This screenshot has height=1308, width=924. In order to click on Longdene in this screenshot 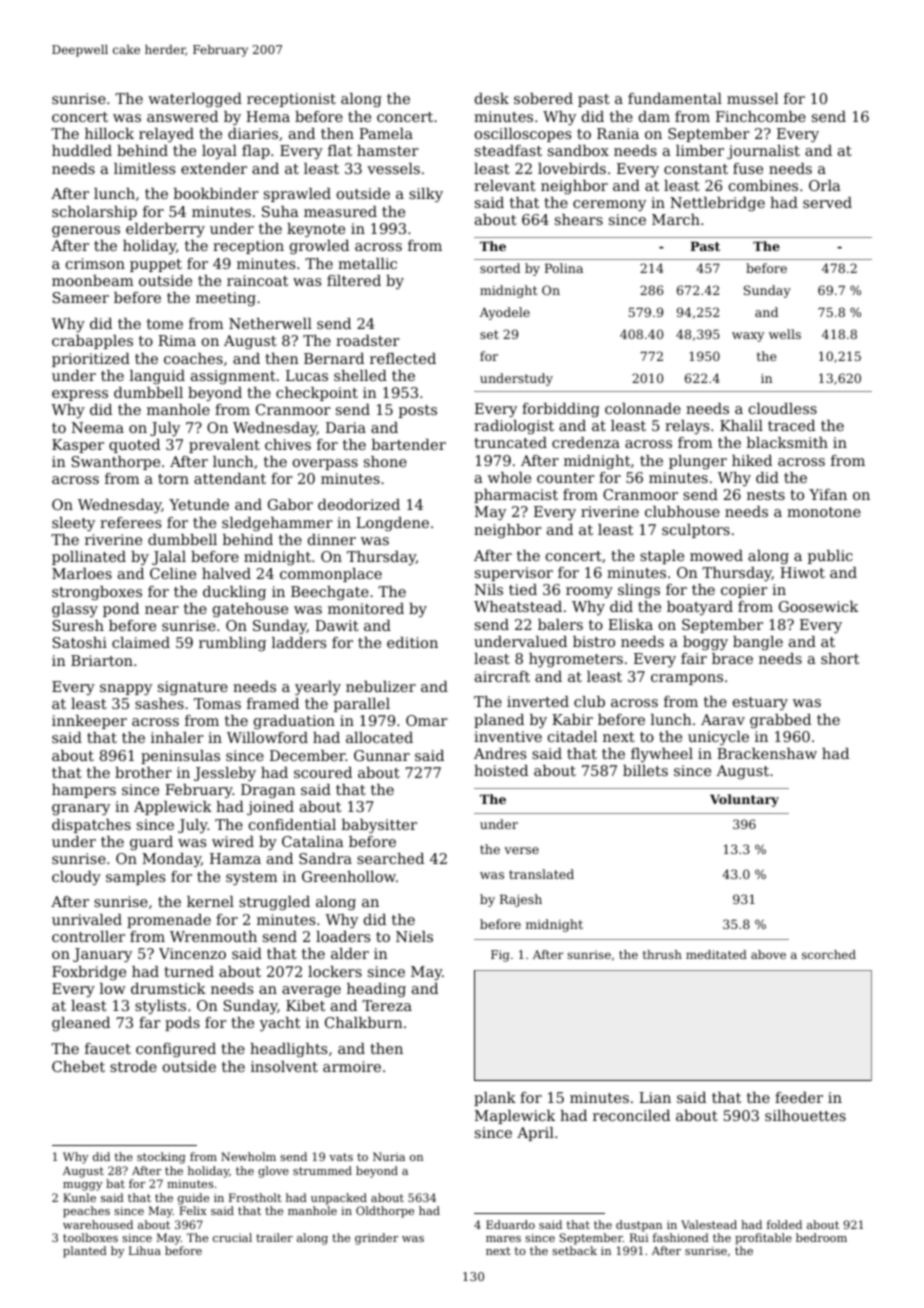, I will do `click(392, 524)`.
